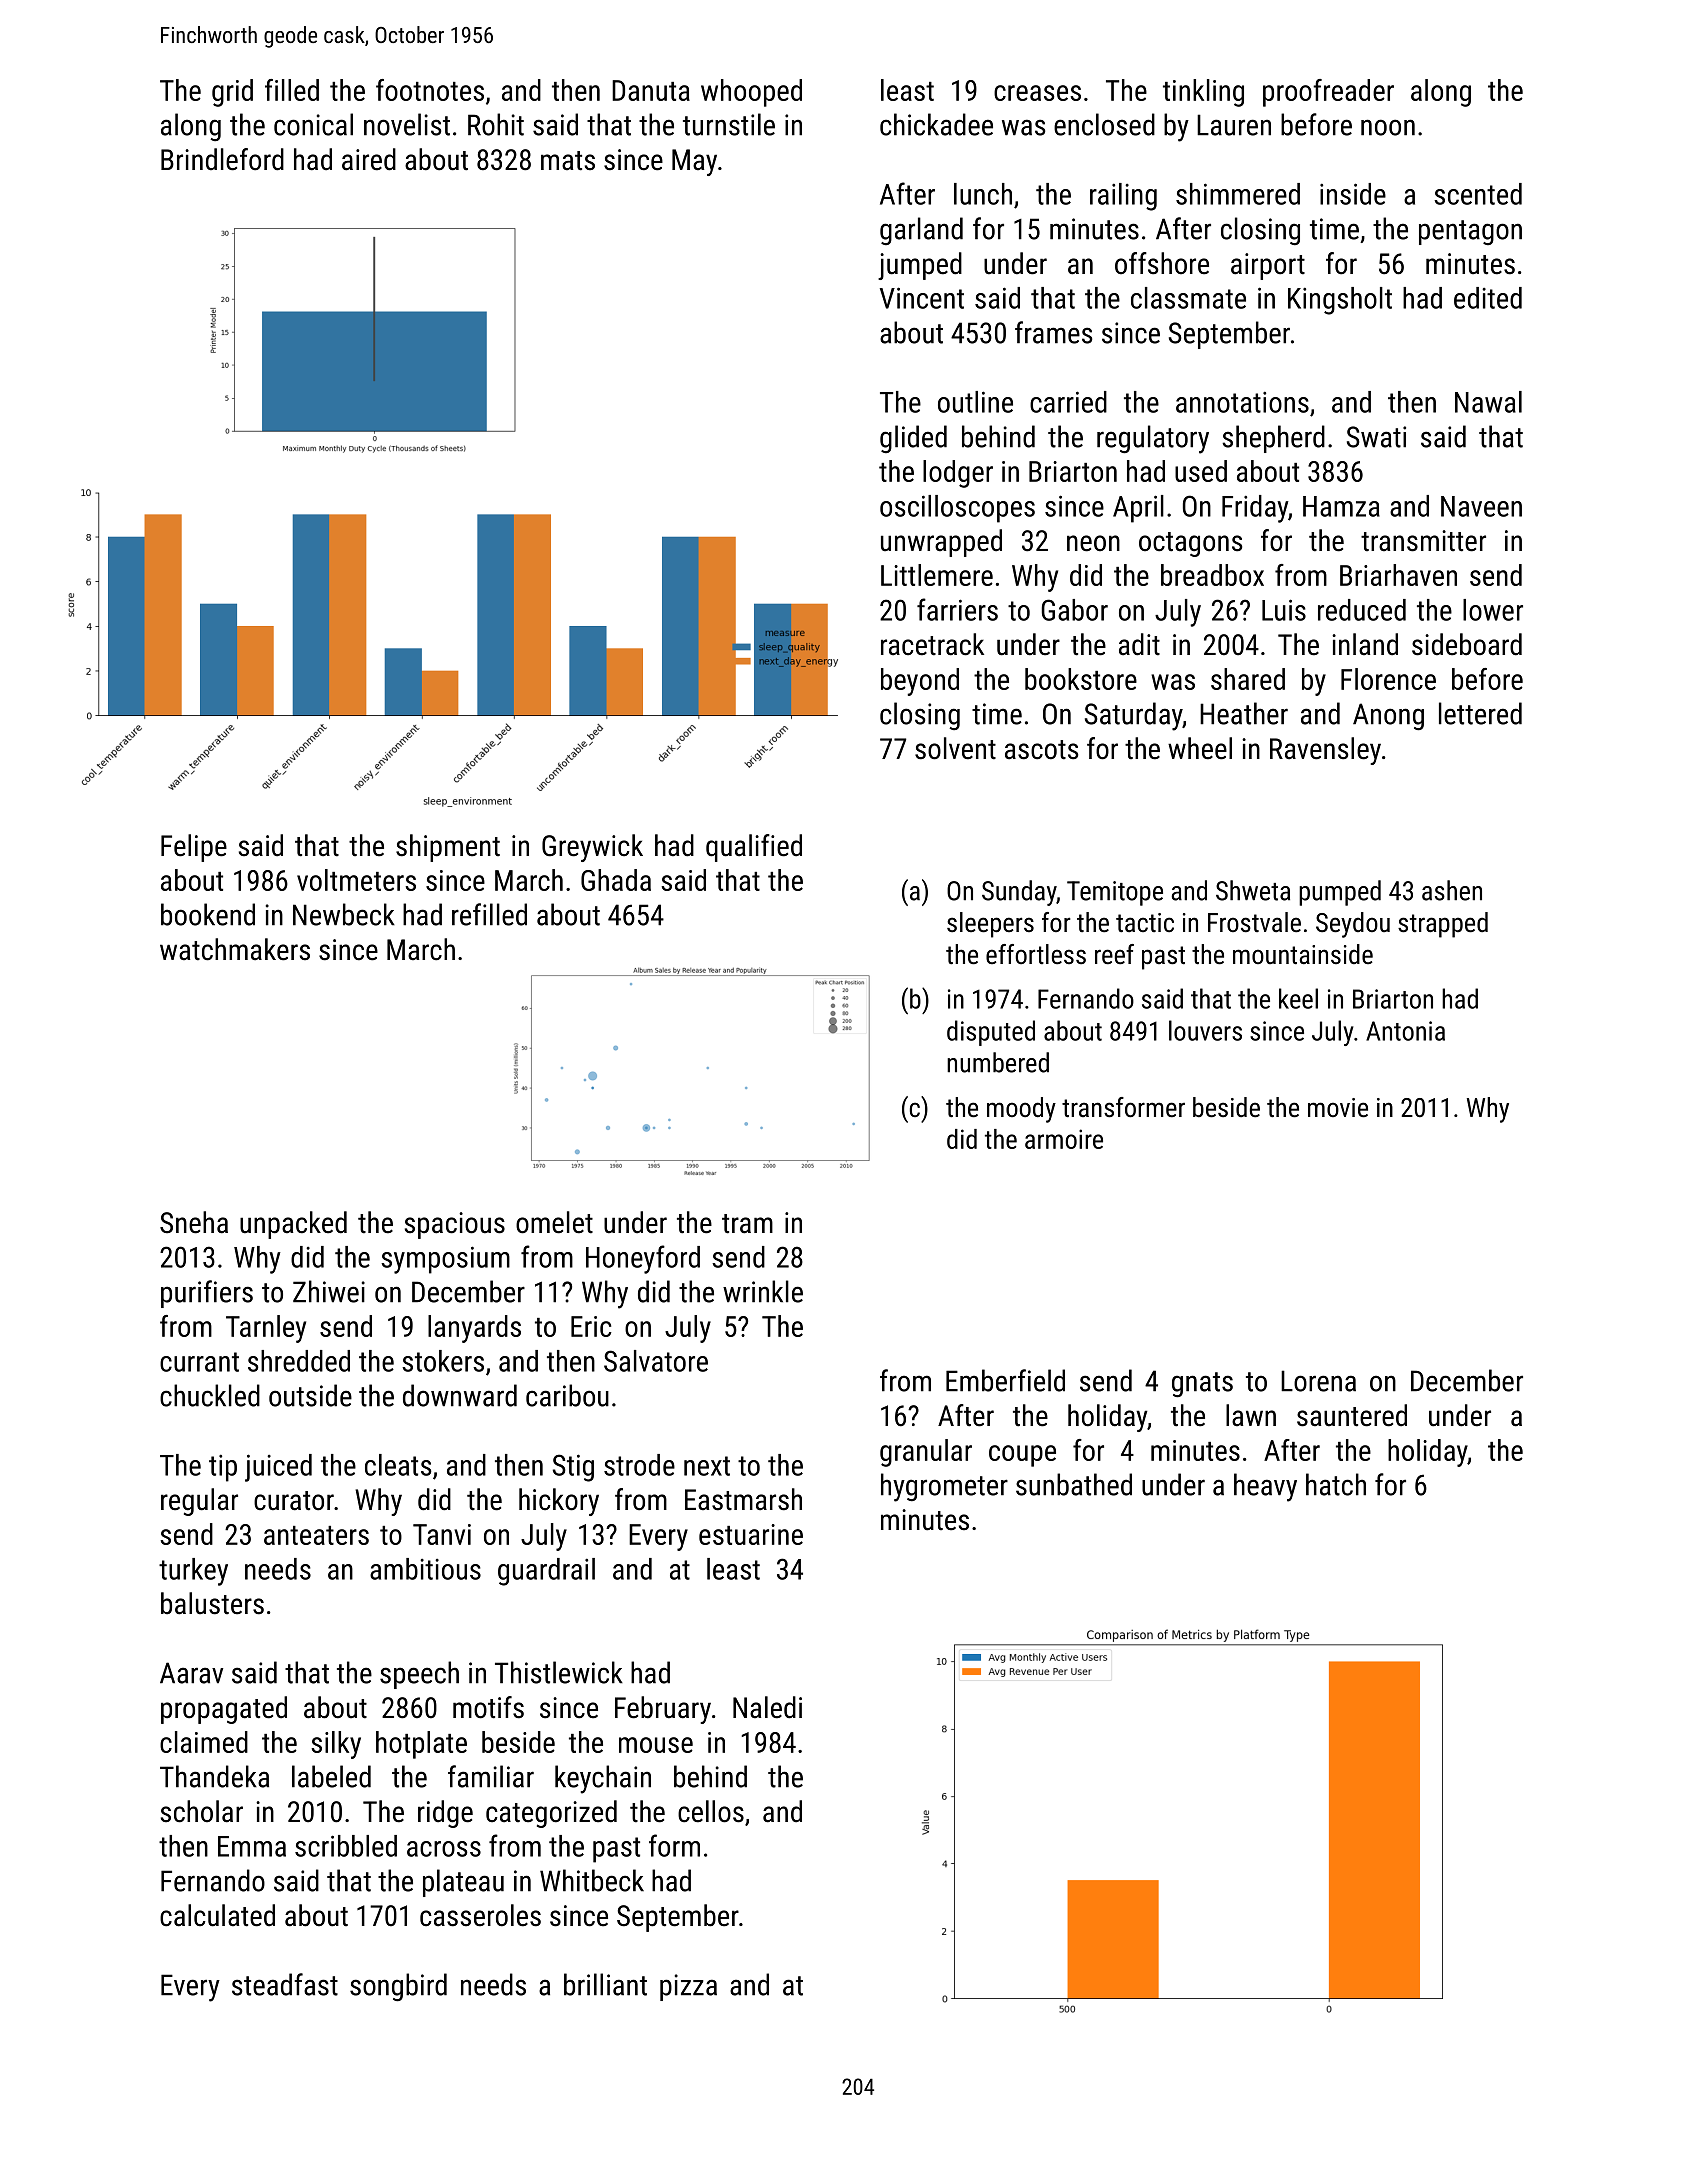 The height and width of the screenshot is (2178, 1683). I want to click on Brindleford, so click(222, 159).
